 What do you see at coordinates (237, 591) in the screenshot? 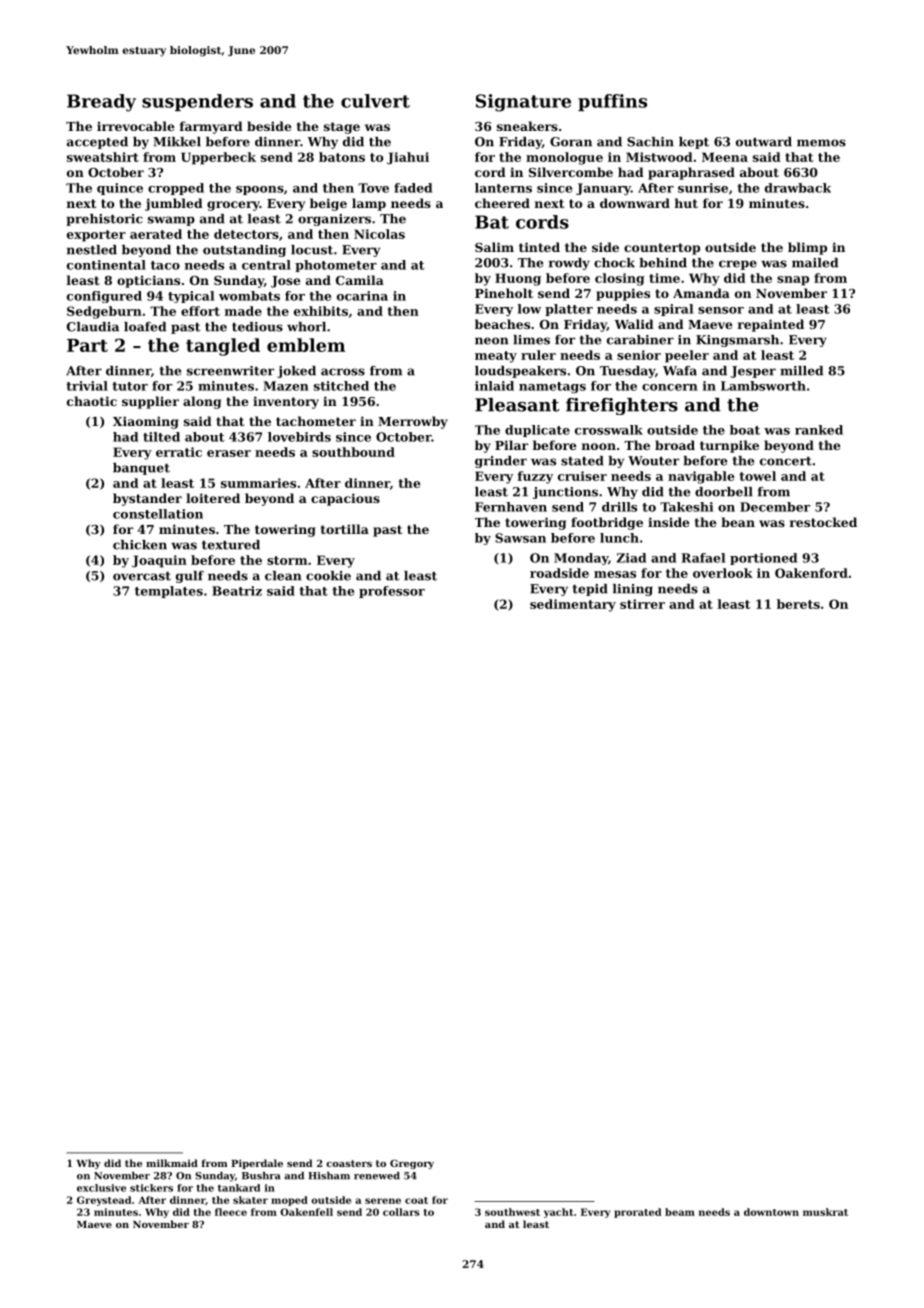
I see `Beatriz` at bounding box center [237, 591].
